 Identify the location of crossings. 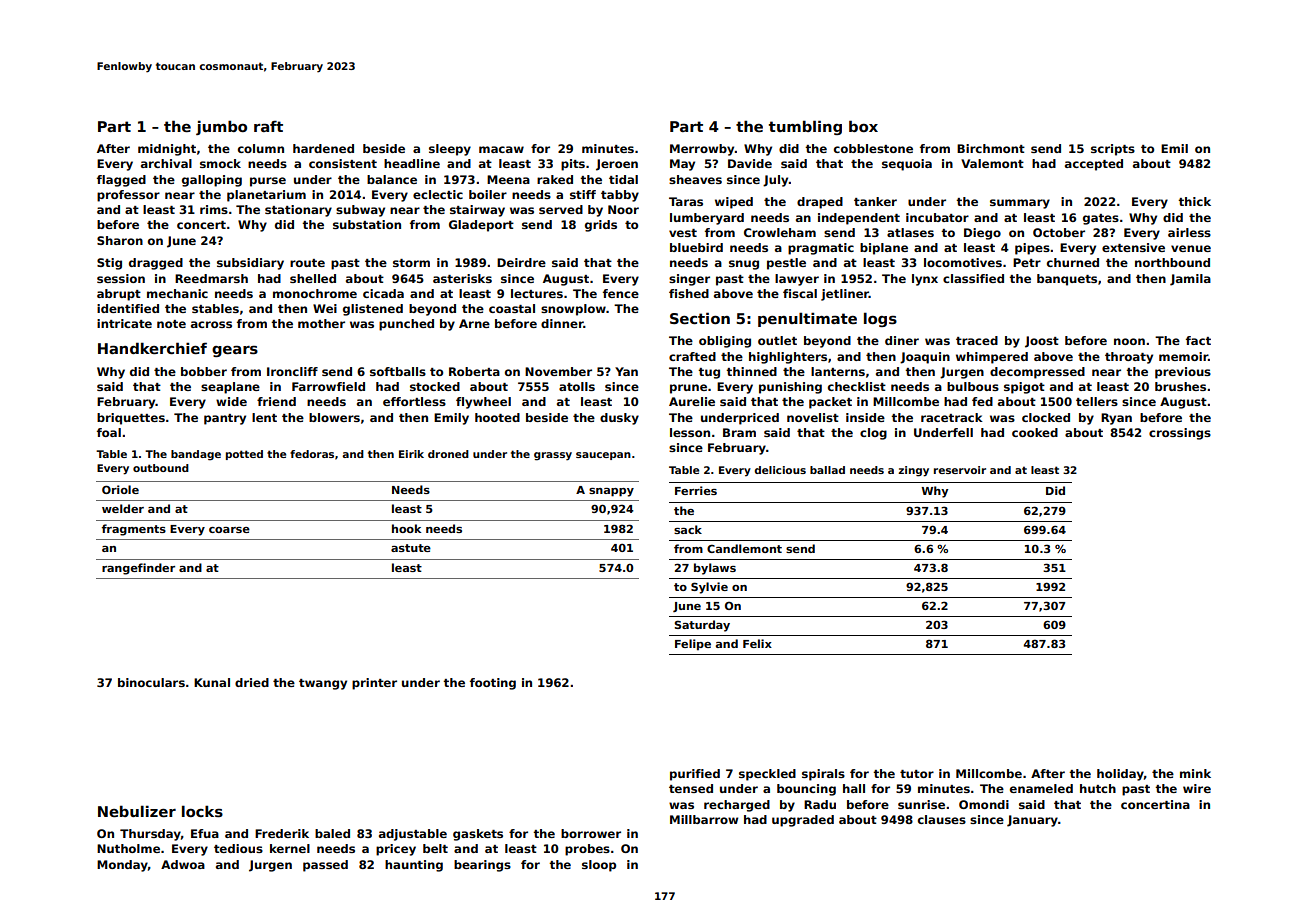
(1180, 434).
